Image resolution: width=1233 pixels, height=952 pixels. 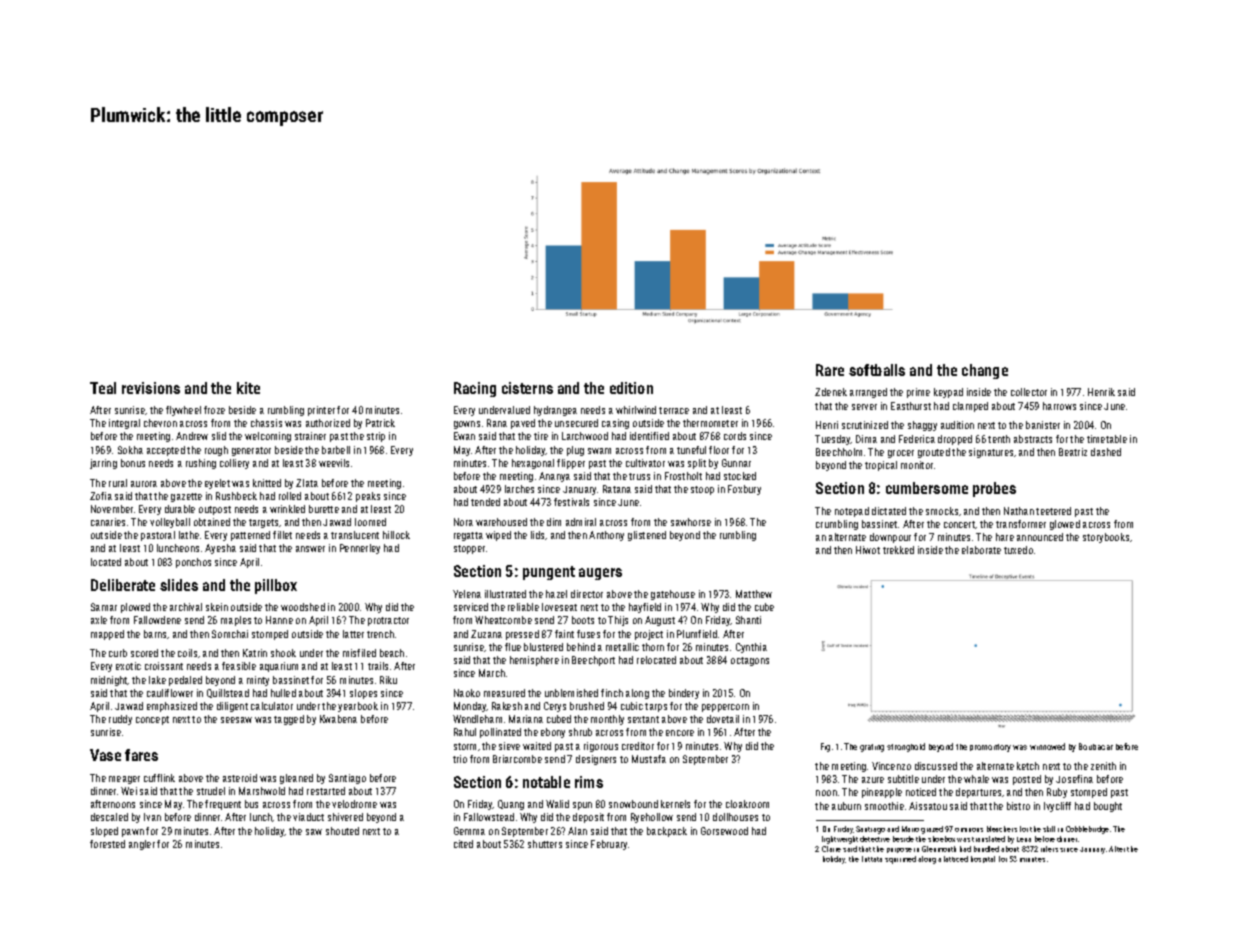 What do you see at coordinates (900, 860) in the screenshot?
I see `squirmed` at bounding box center [900, 860].
